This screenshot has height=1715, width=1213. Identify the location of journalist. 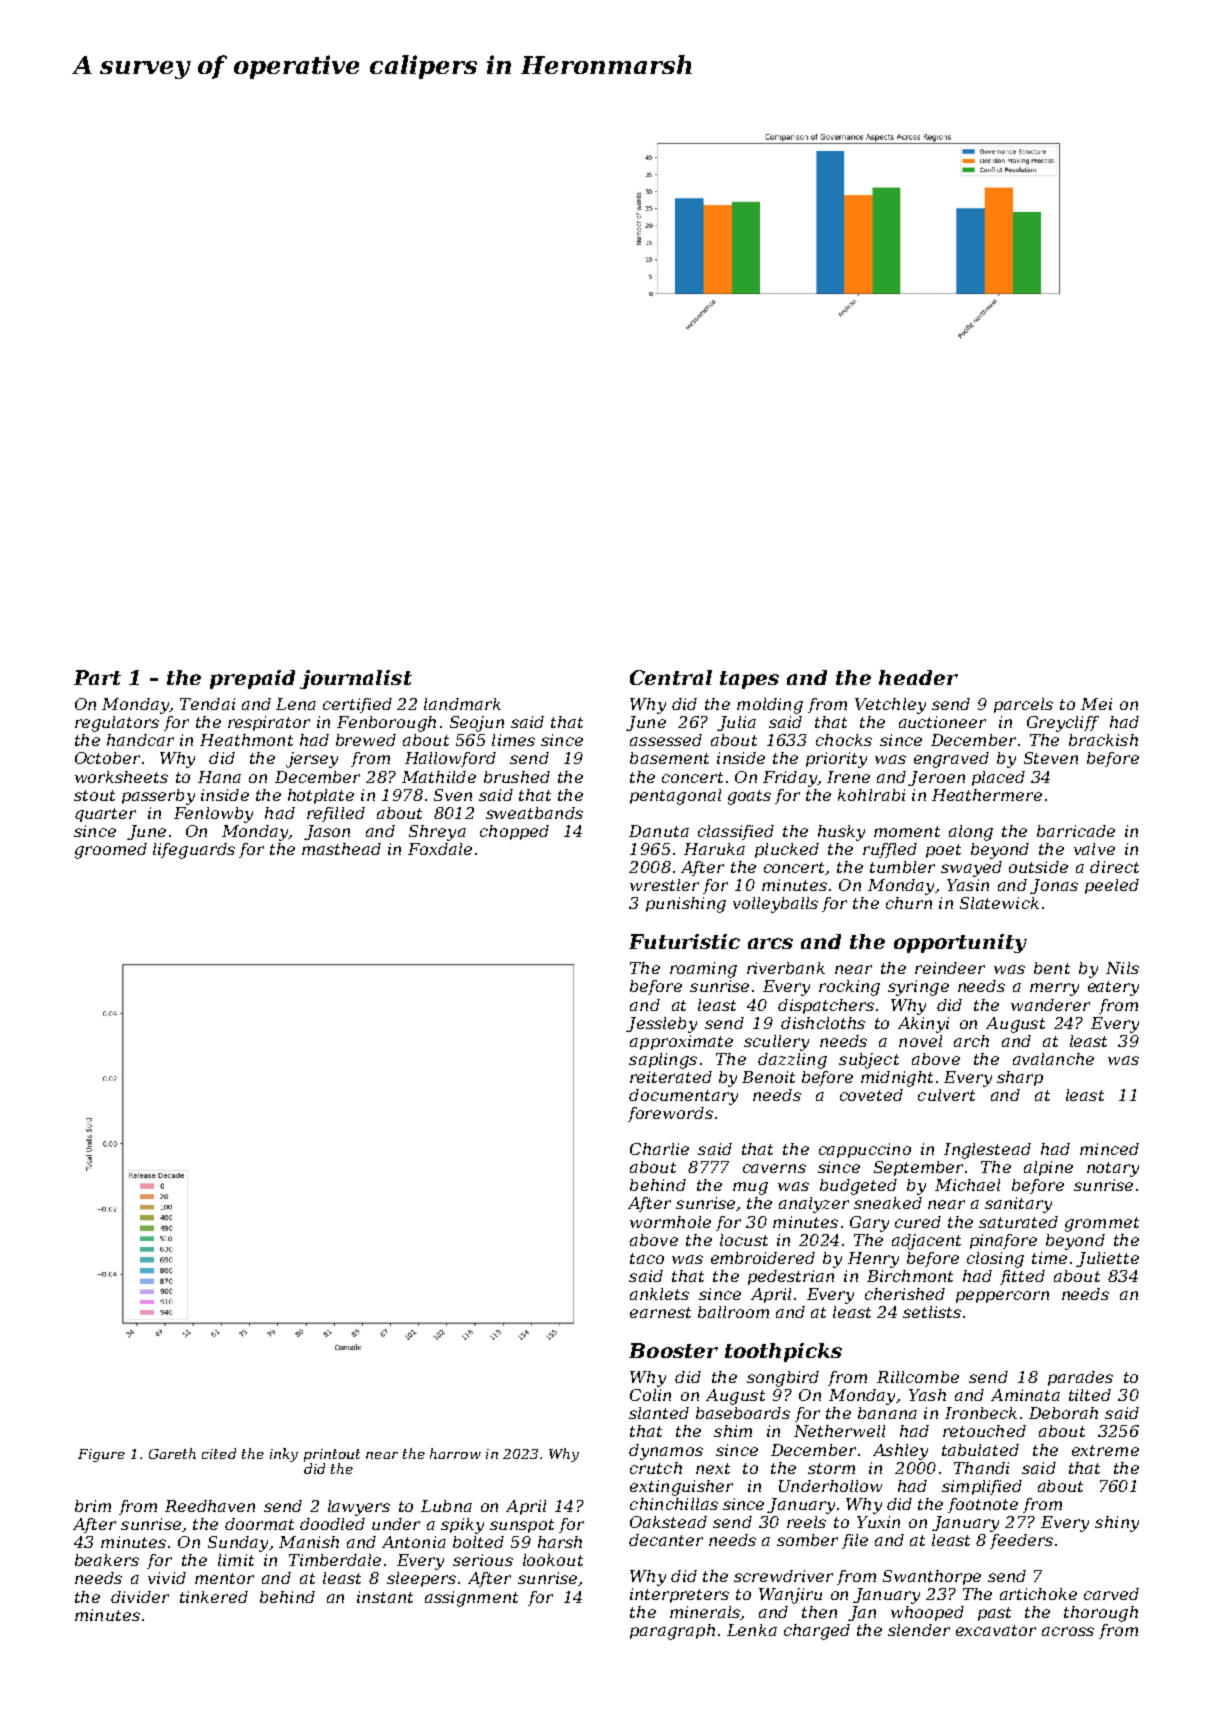
(356, 679).
